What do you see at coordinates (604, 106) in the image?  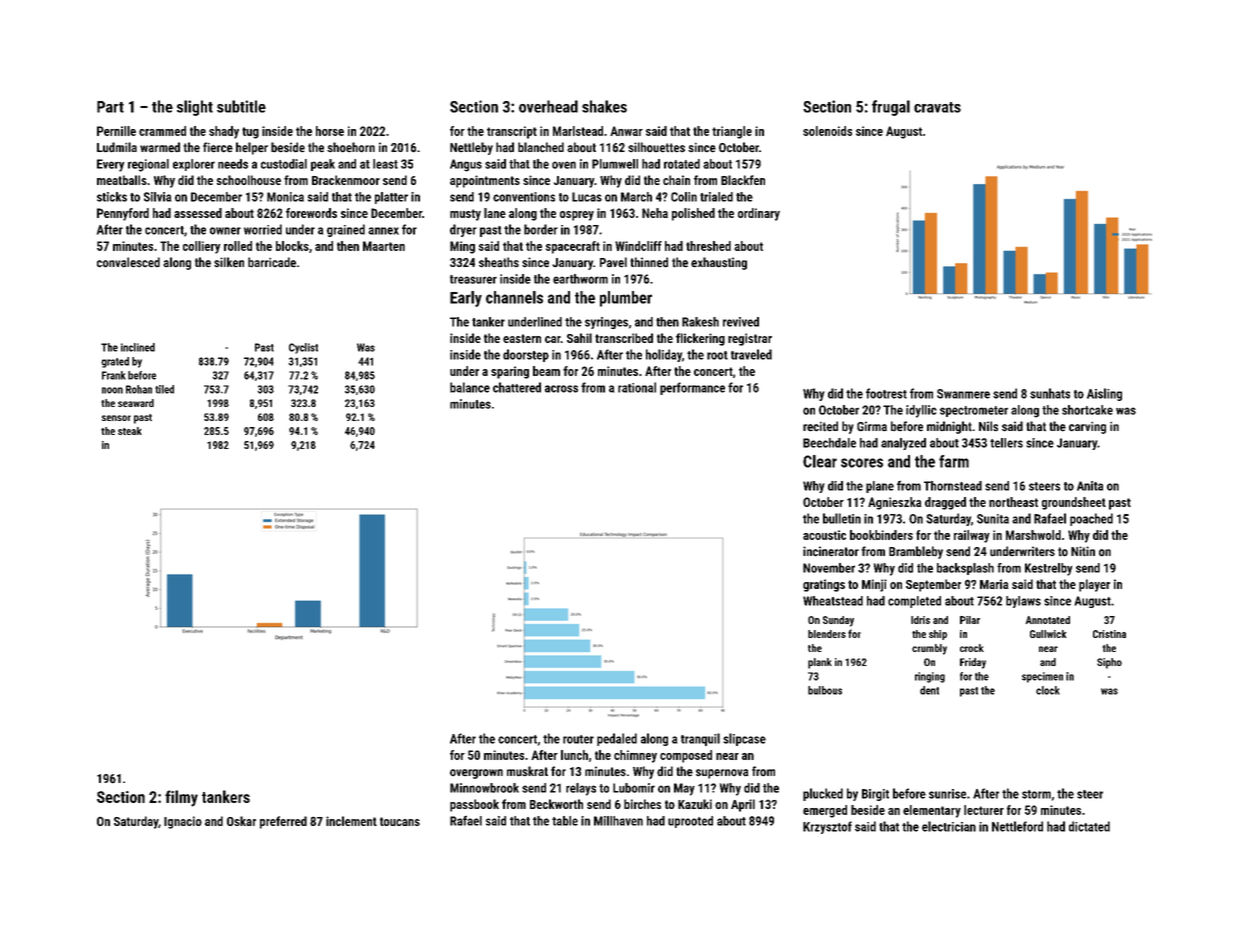 I see `shakes` at bounding box center [604, 106].
